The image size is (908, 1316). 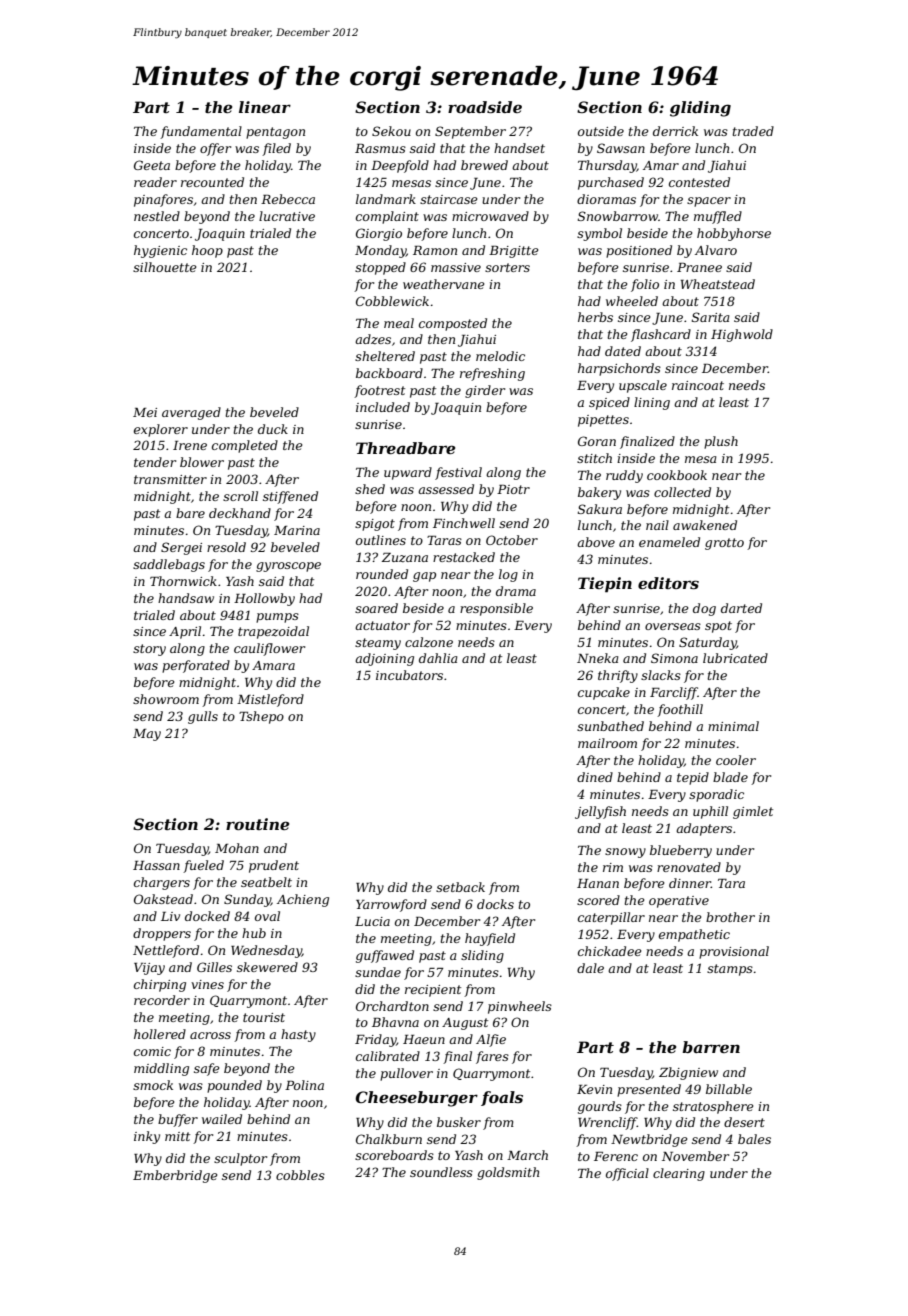 What do you see at coordinates (721, 442) in the image?
I see `plush` at bounding box center [721, 442].
